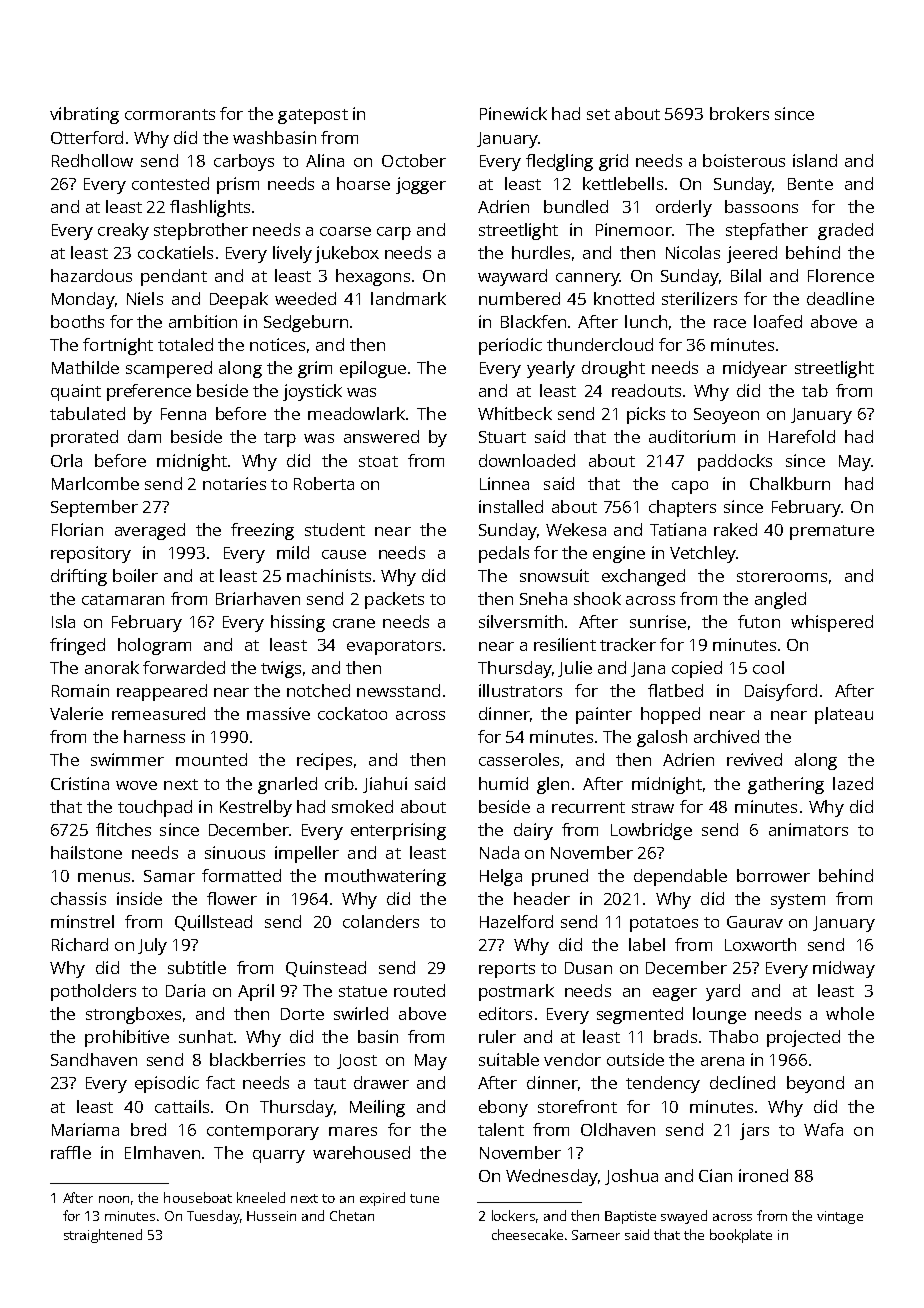  What do you see at coordinates (170, 114) in the image?
I see `cormorants` at bounding box center [170, 114].
